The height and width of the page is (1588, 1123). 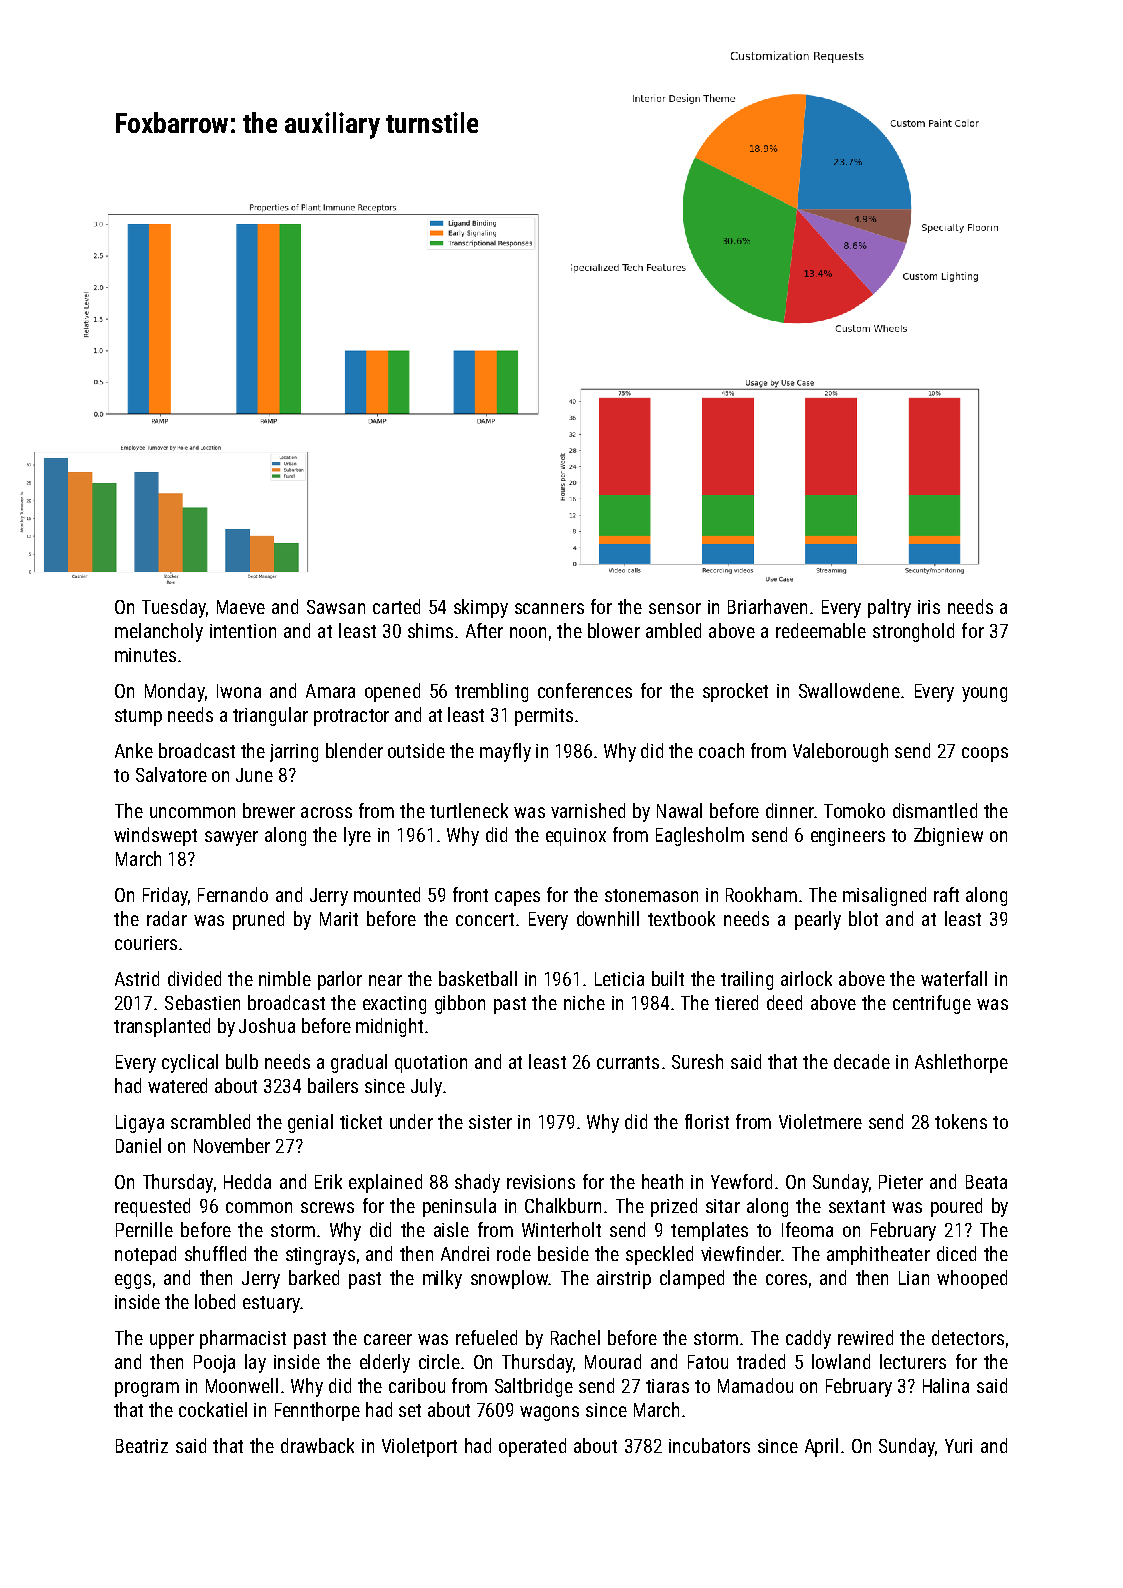 What do you see at coordinates (709, 1445) in the page?
I see `incubators` at bounding box center [709, 1445].
